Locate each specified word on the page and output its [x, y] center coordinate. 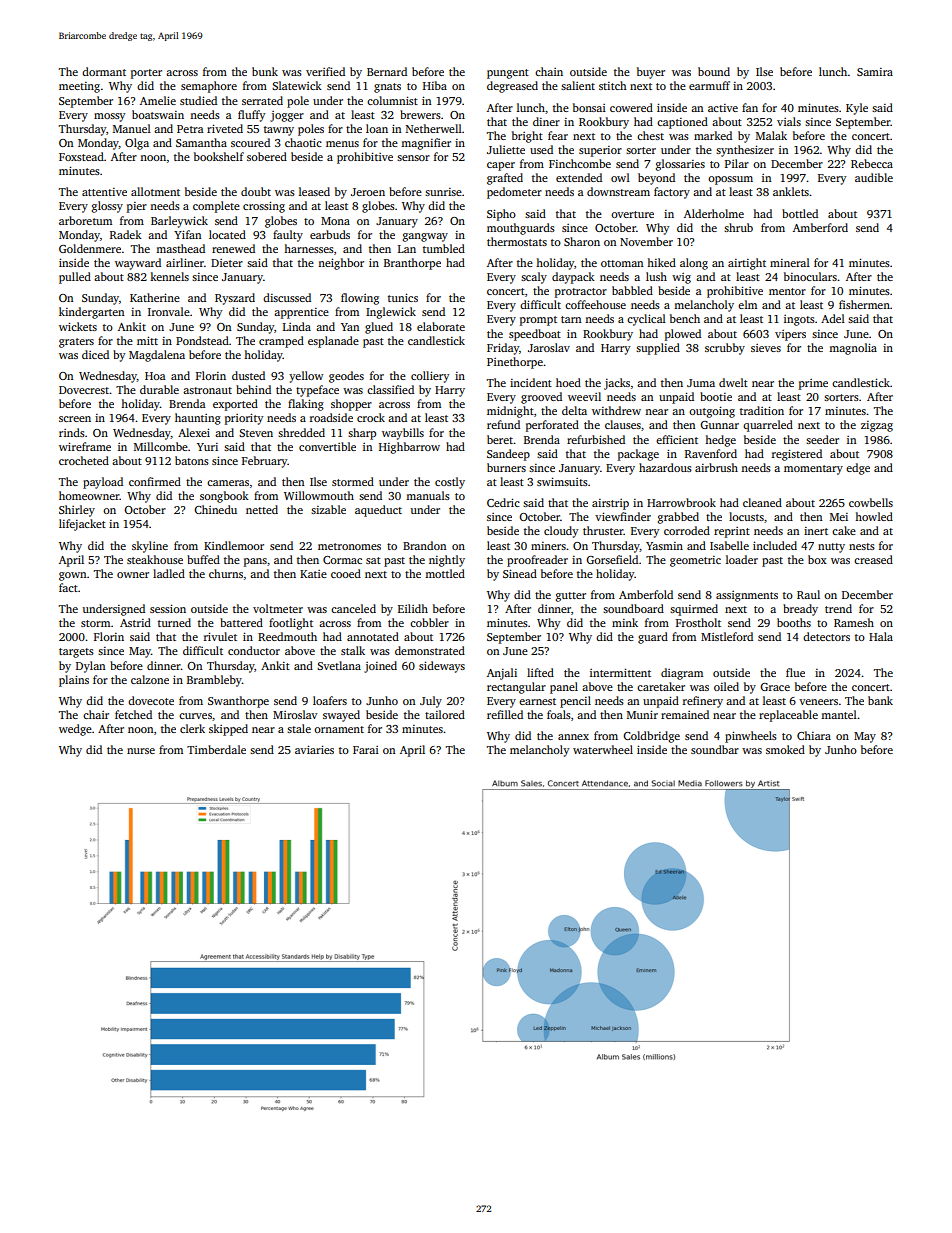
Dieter [227, 263]
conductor [254, 650]
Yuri [207, 447]
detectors [826, 636]
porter [146, 74]
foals [559, 714]
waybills [403, 434]
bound [714, 71]
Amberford [820, 227]
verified [325, 71]
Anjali [502, 674]
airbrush [716, 467]
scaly [534, 278]
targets [76, 653]
